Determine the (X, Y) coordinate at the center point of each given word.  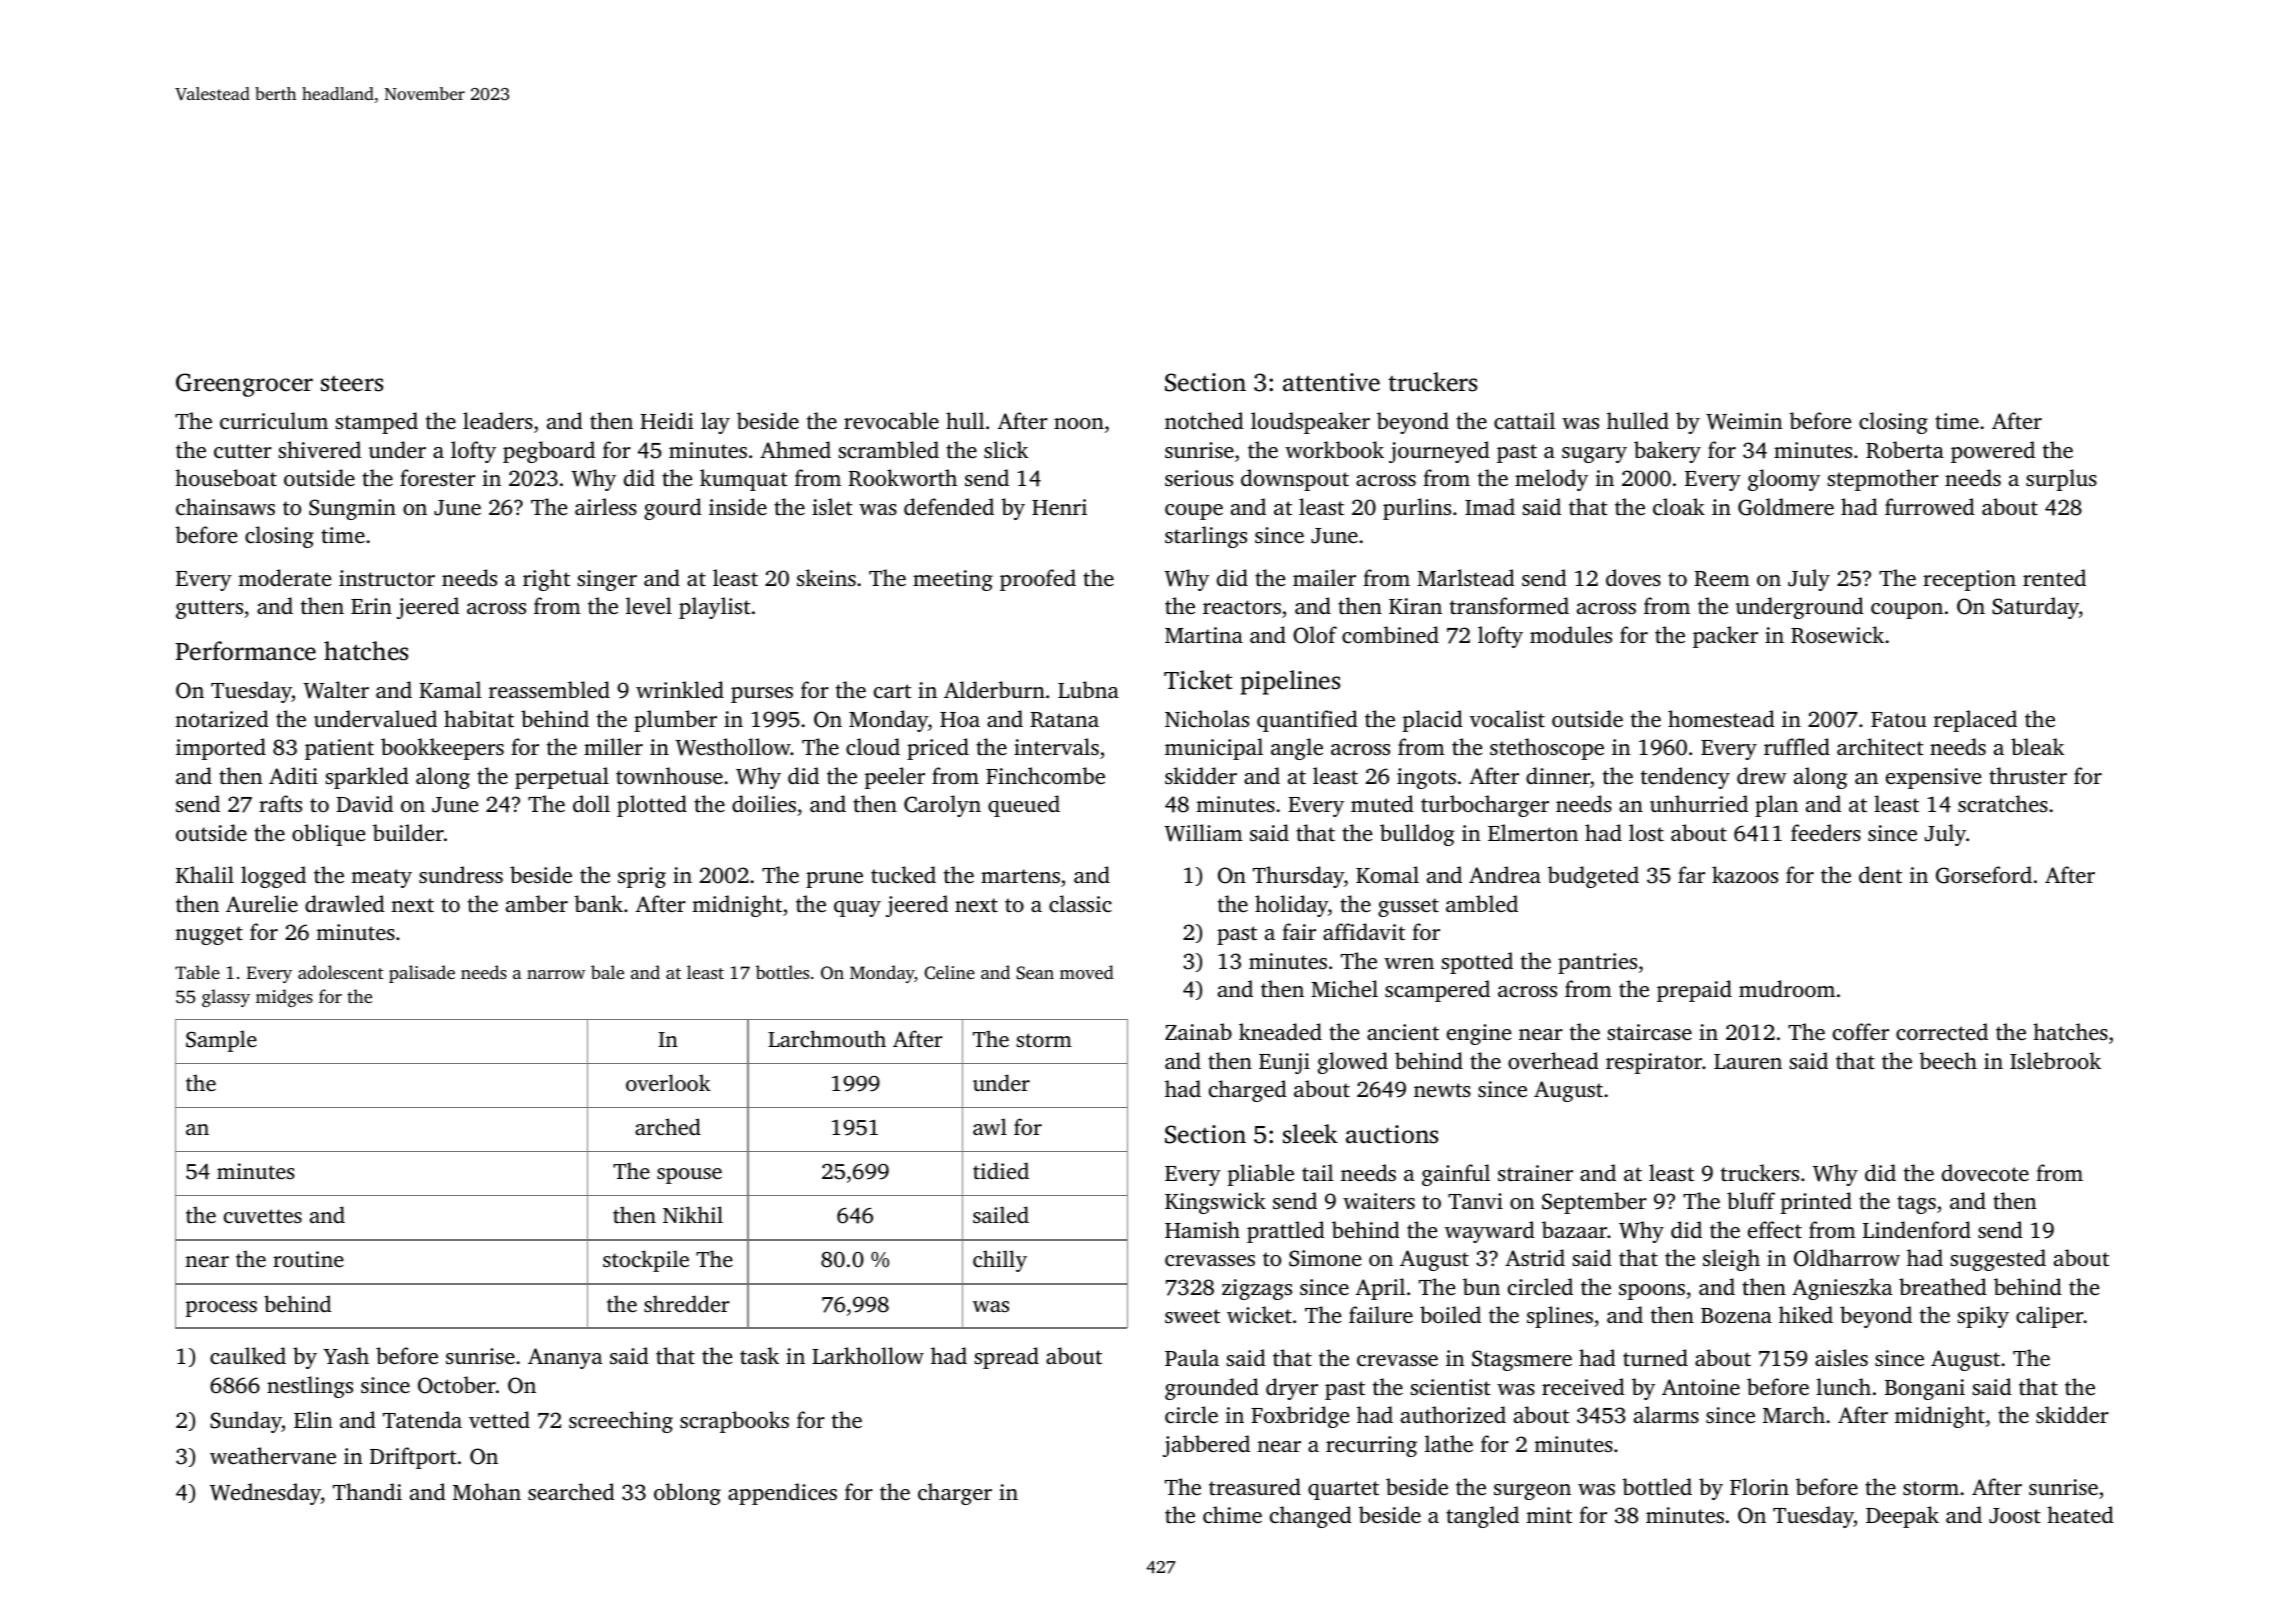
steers (352, 384)
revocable (891, 420)
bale (607, 972)
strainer (1535, 1173)
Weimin (1744, 421)
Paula (1192, 1357)
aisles (1841, 1357)
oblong (687, 1494)
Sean (1035, 973)
